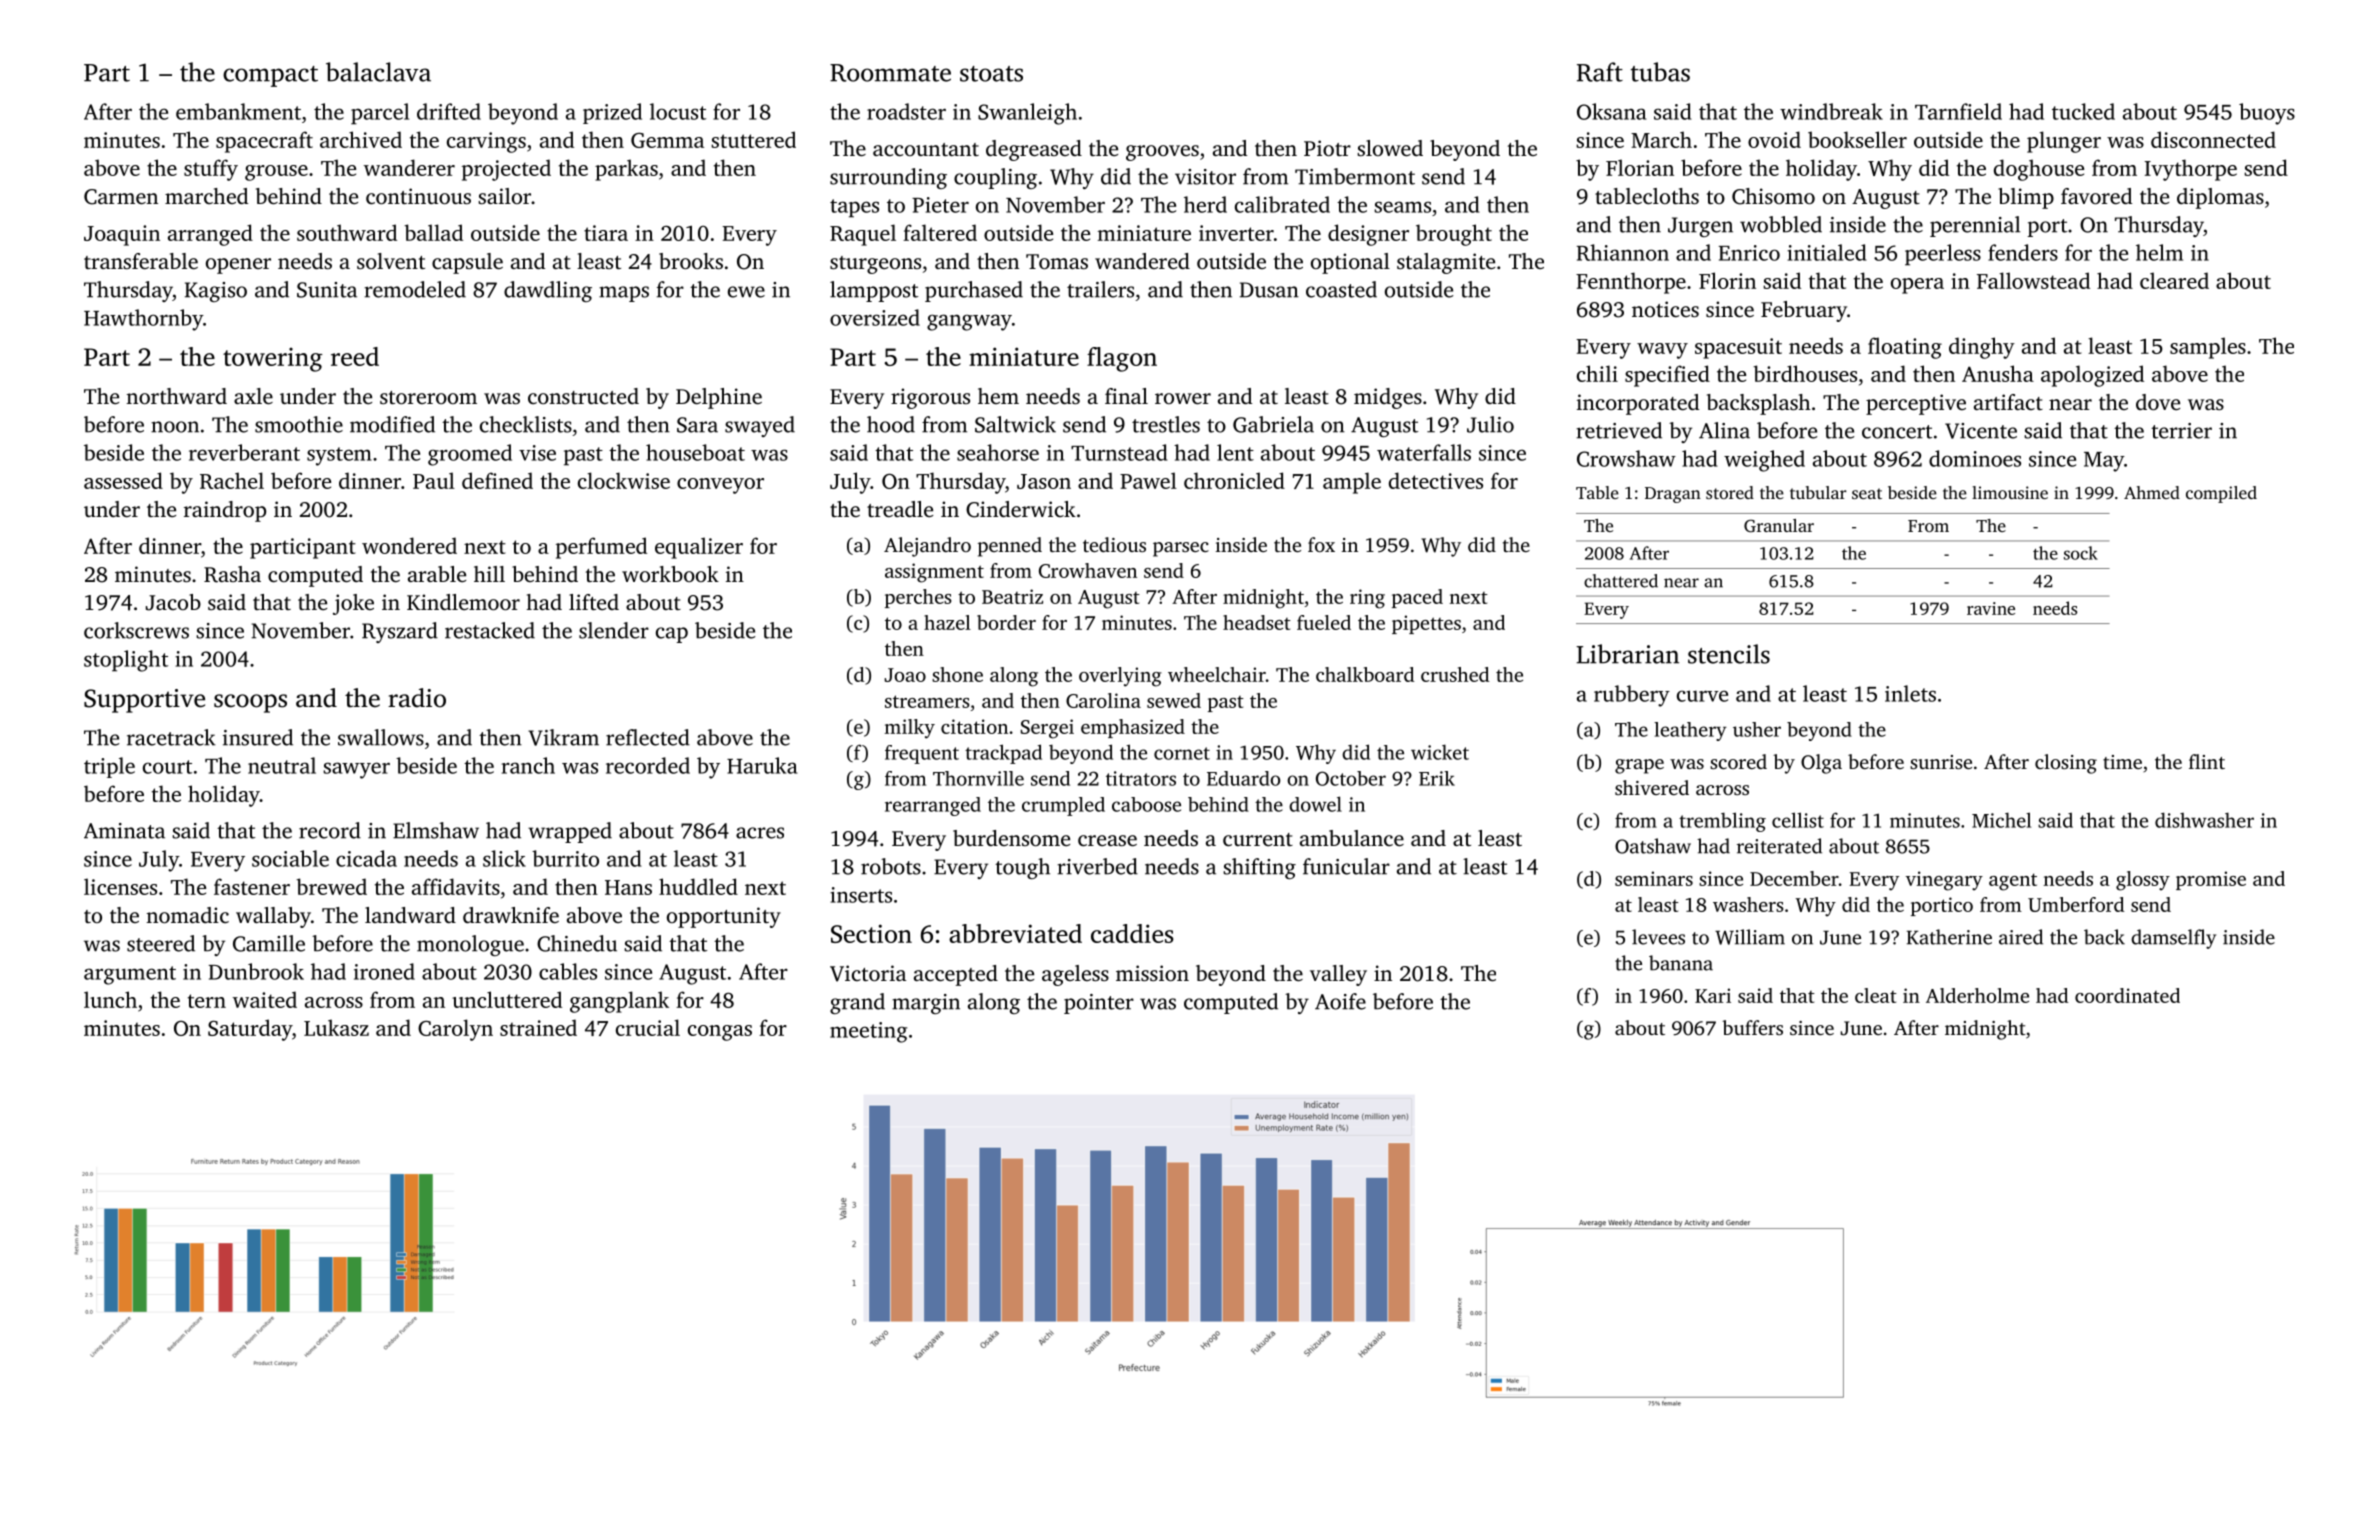  What do you see at coordinates (2127, 995) in the screenshot?
I see `coordinated` at bounding box center [2127, 995].
